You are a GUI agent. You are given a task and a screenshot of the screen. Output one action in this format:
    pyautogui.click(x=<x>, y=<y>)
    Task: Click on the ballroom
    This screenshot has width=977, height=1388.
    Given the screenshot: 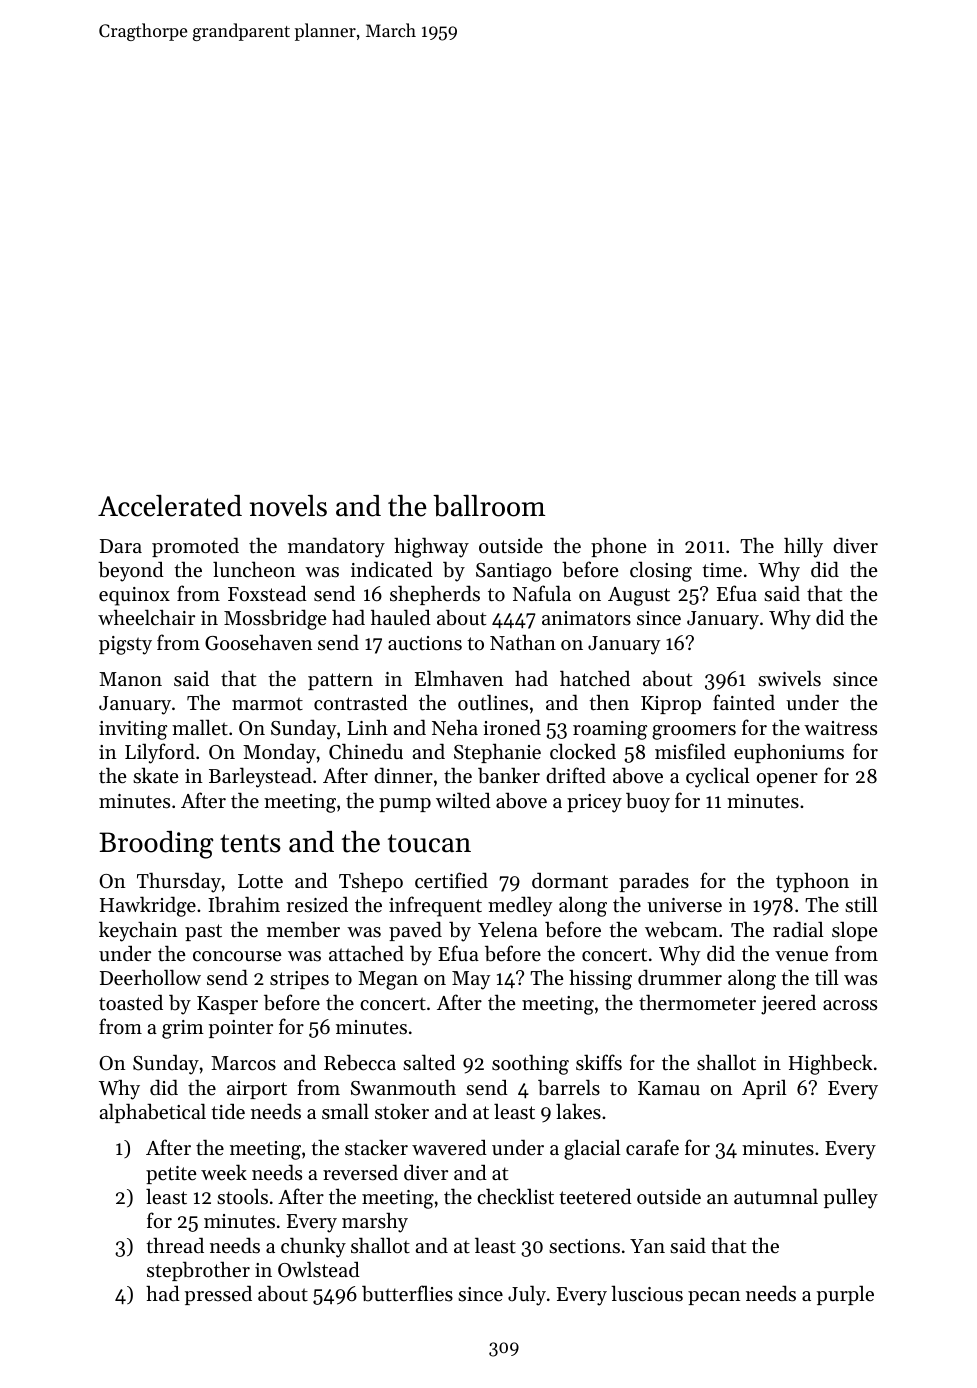 What is the action you would take?
    pyautogui.click(x=489, y=506)
